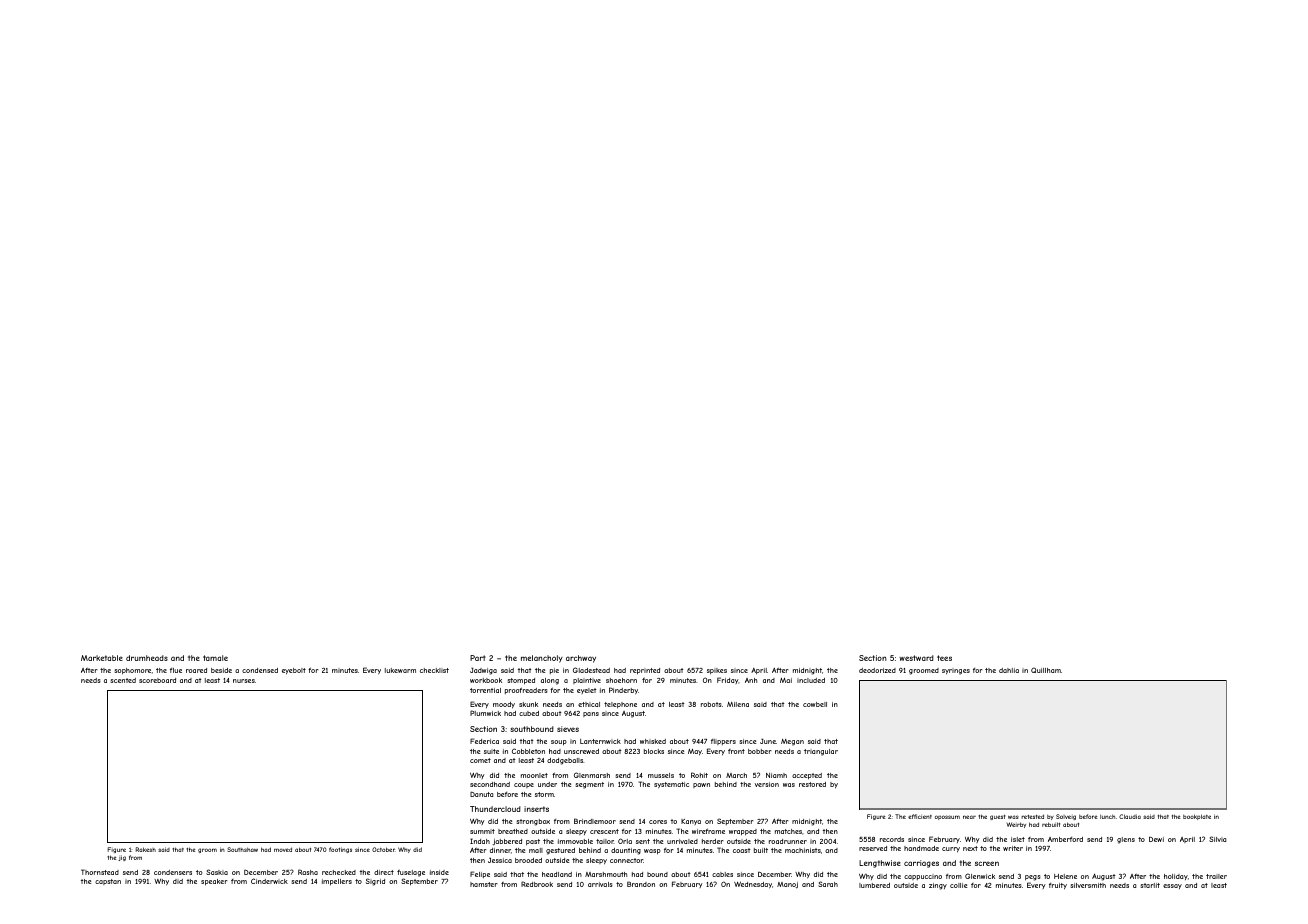 This screenshot has height=924, width=1308. What do you see at coordinates (269, 881) in the screenshot?
I see `Cinderwick` at bounding box center [269, 881].
